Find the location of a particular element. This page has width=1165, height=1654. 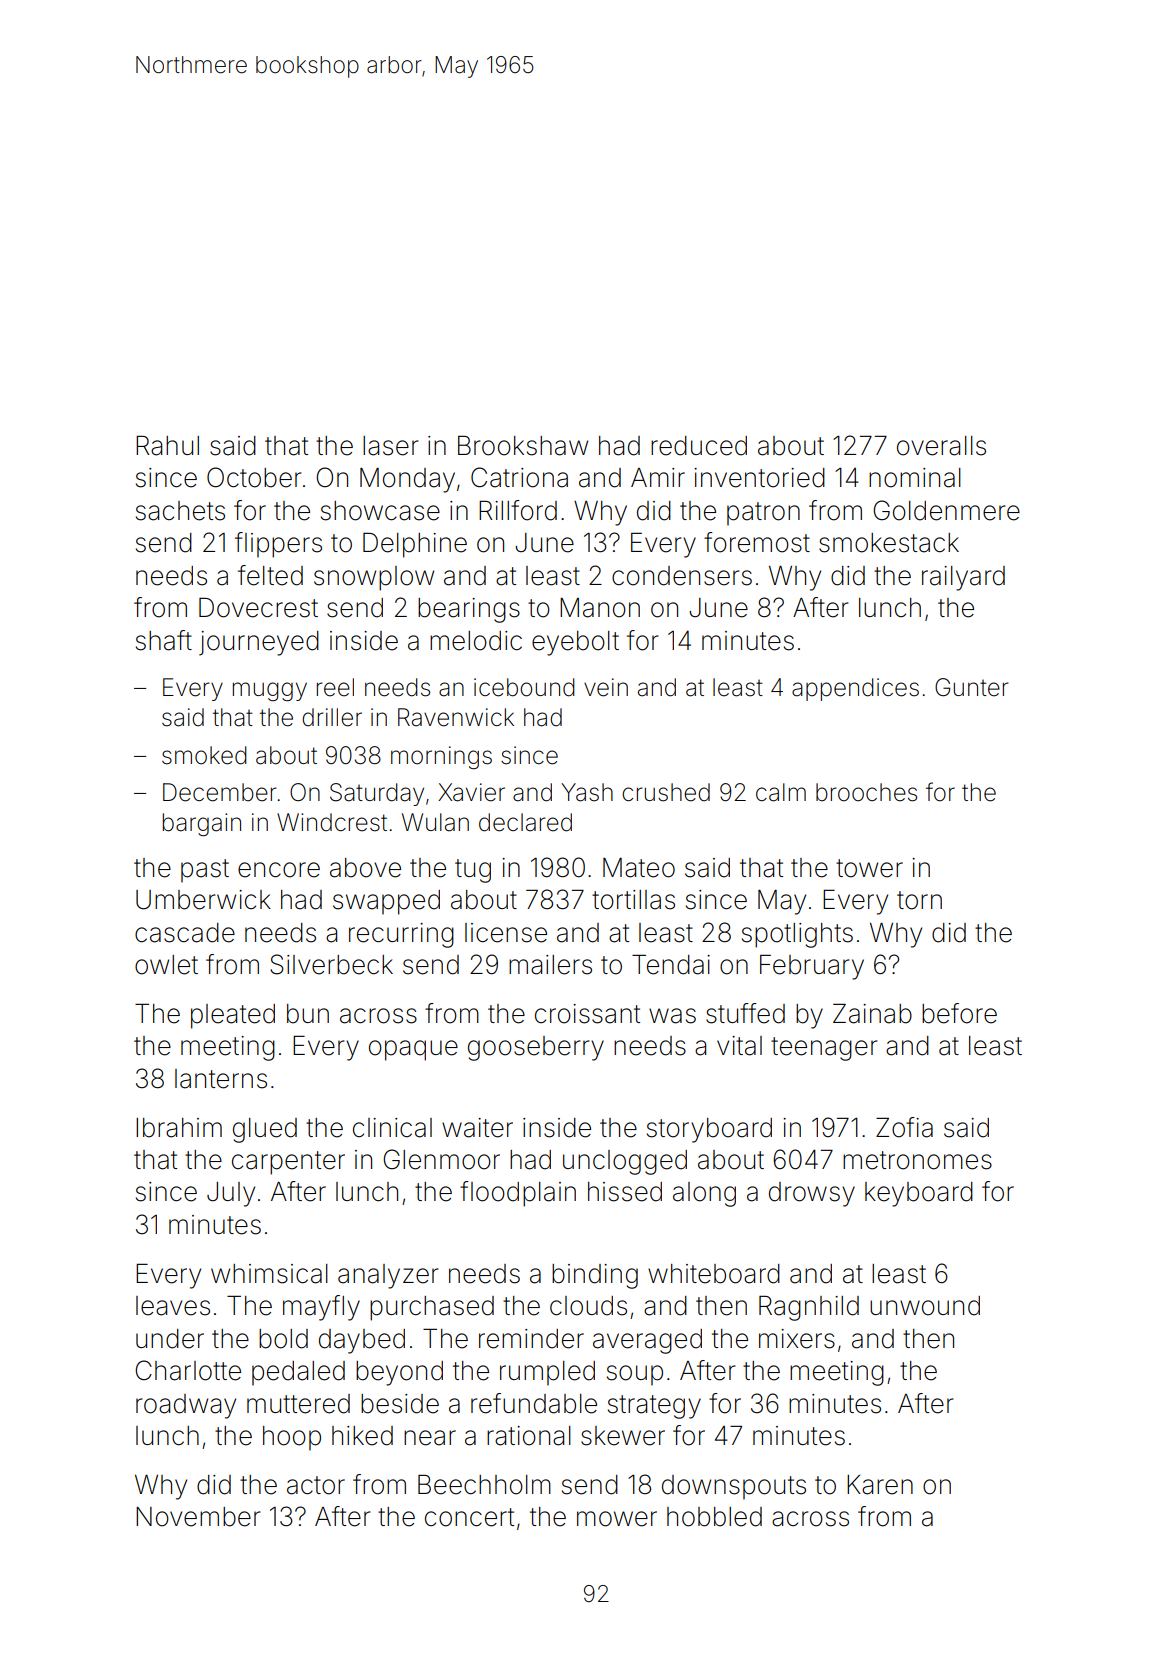

Karen is located at coordinates (880, 1485).
